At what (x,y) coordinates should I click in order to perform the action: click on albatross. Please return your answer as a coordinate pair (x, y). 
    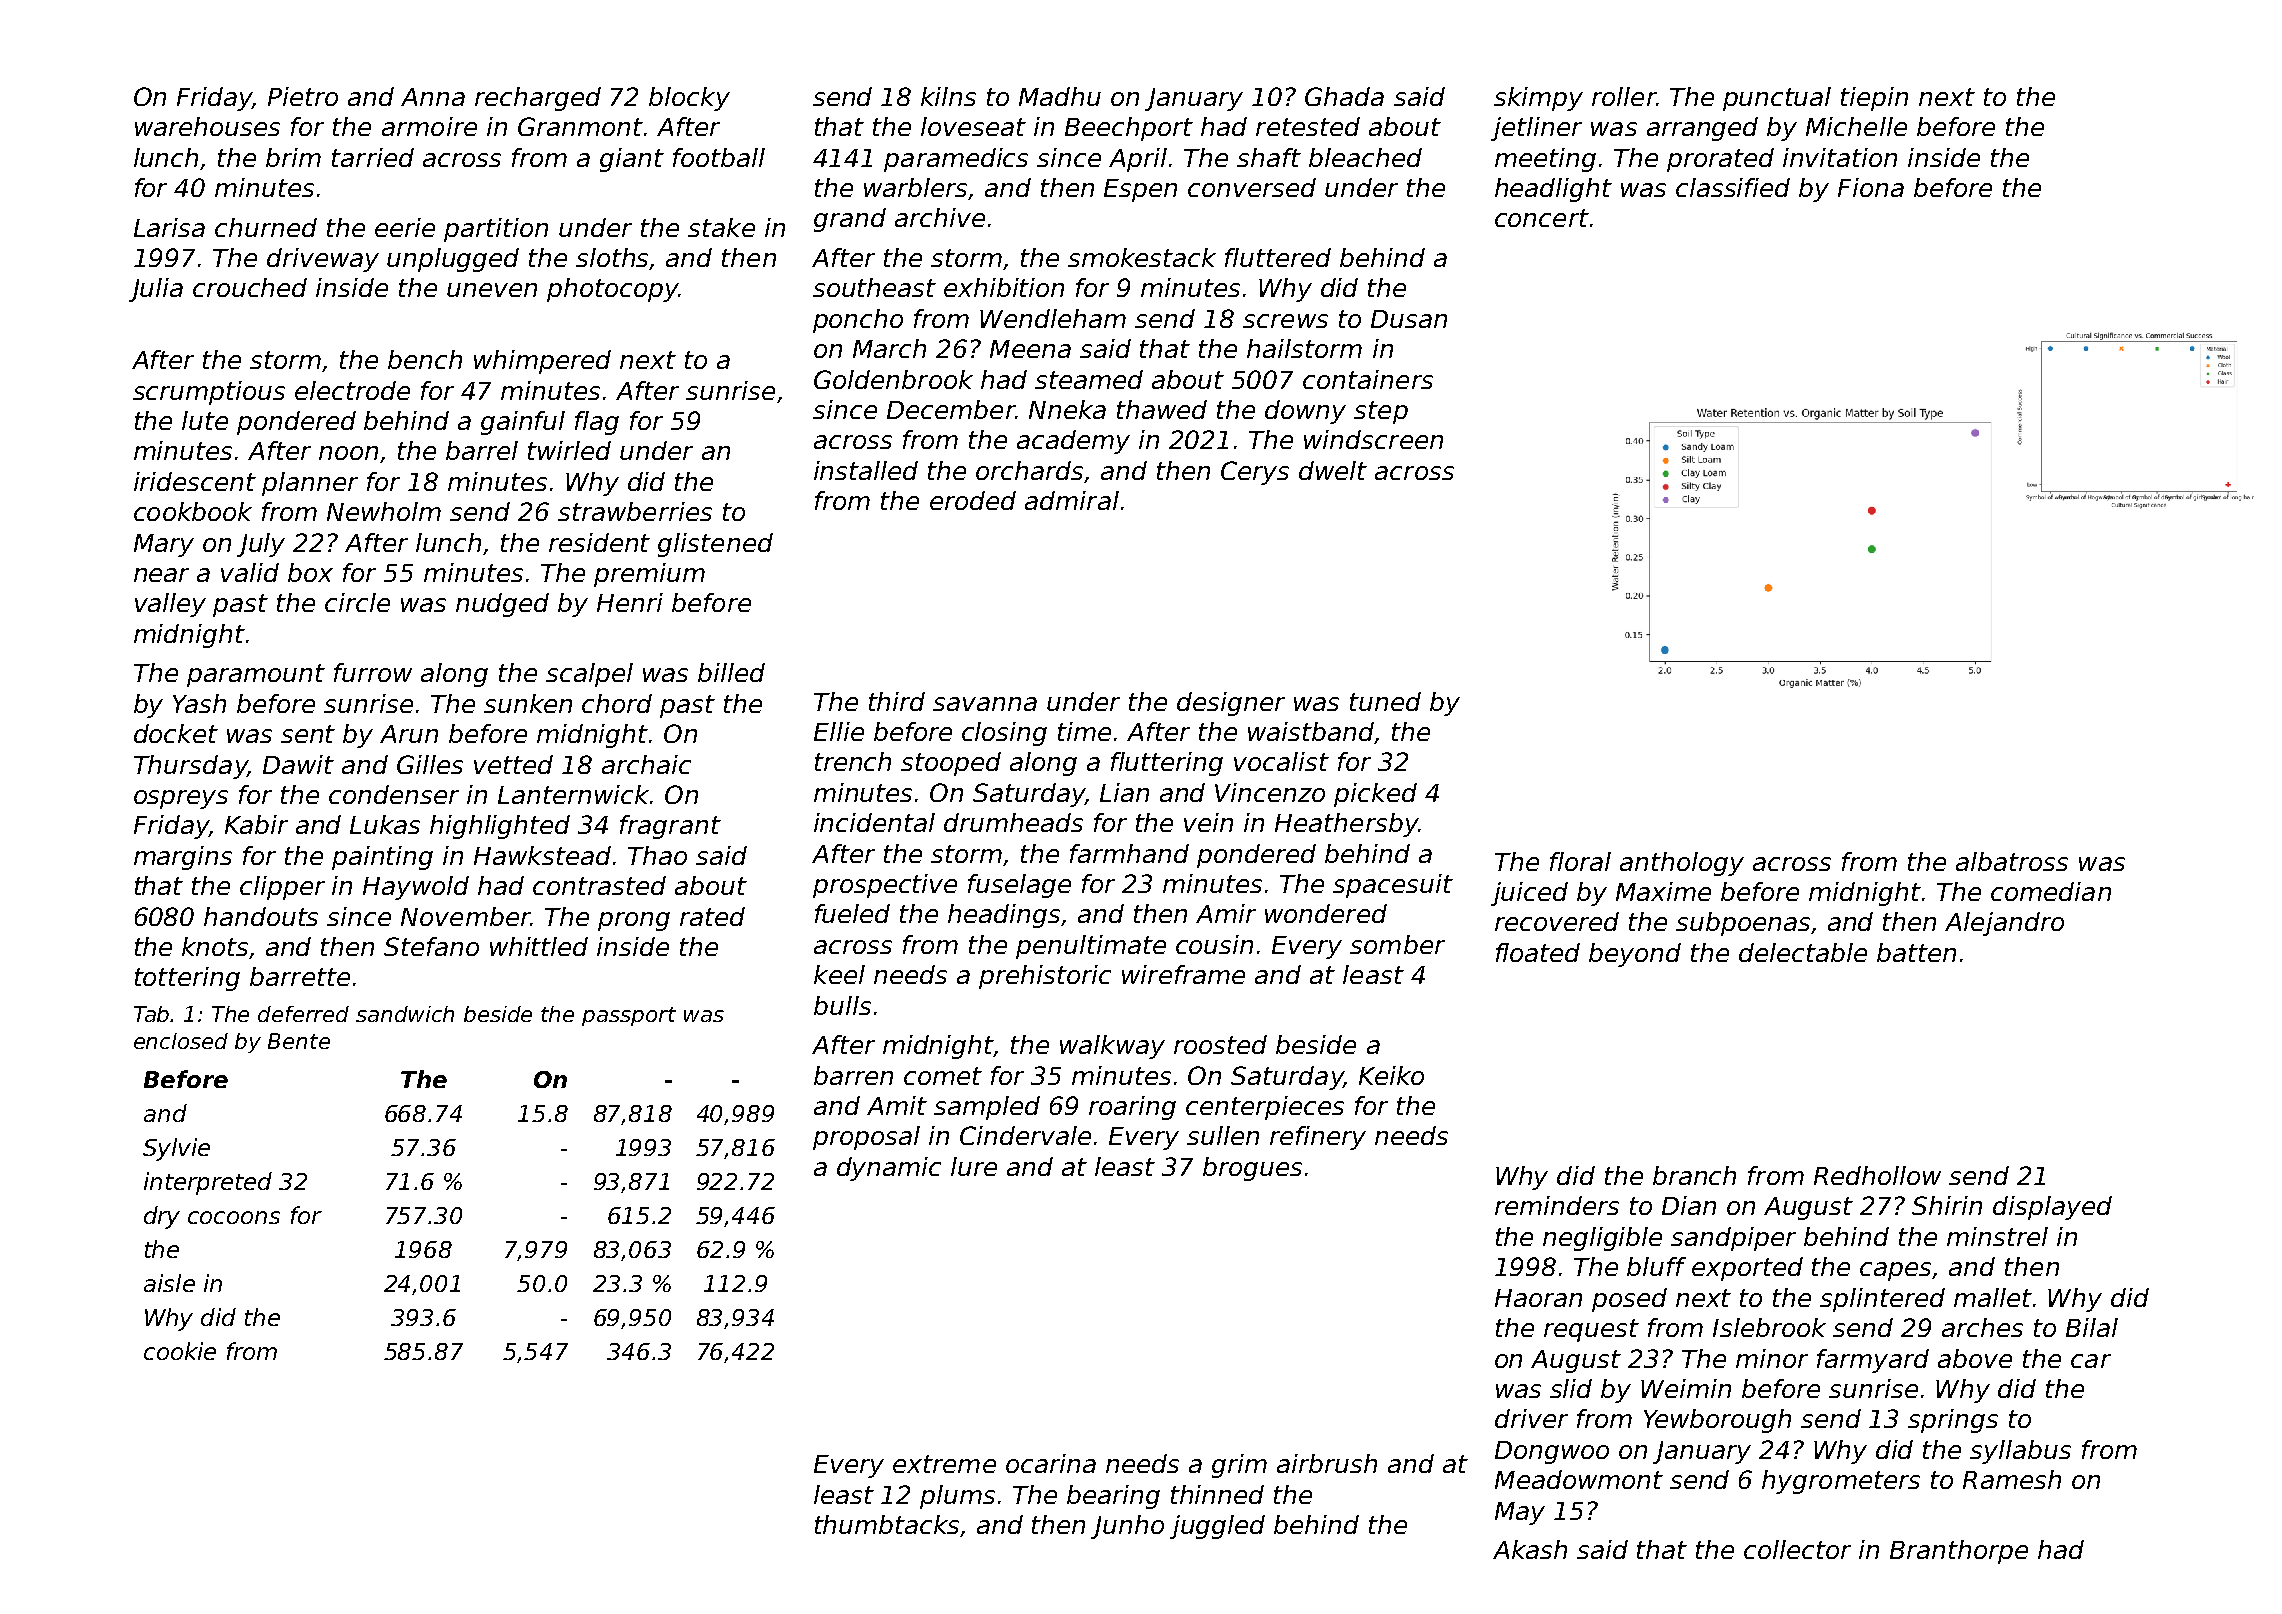
    Looking at the image, I should click on (2012, 861).
